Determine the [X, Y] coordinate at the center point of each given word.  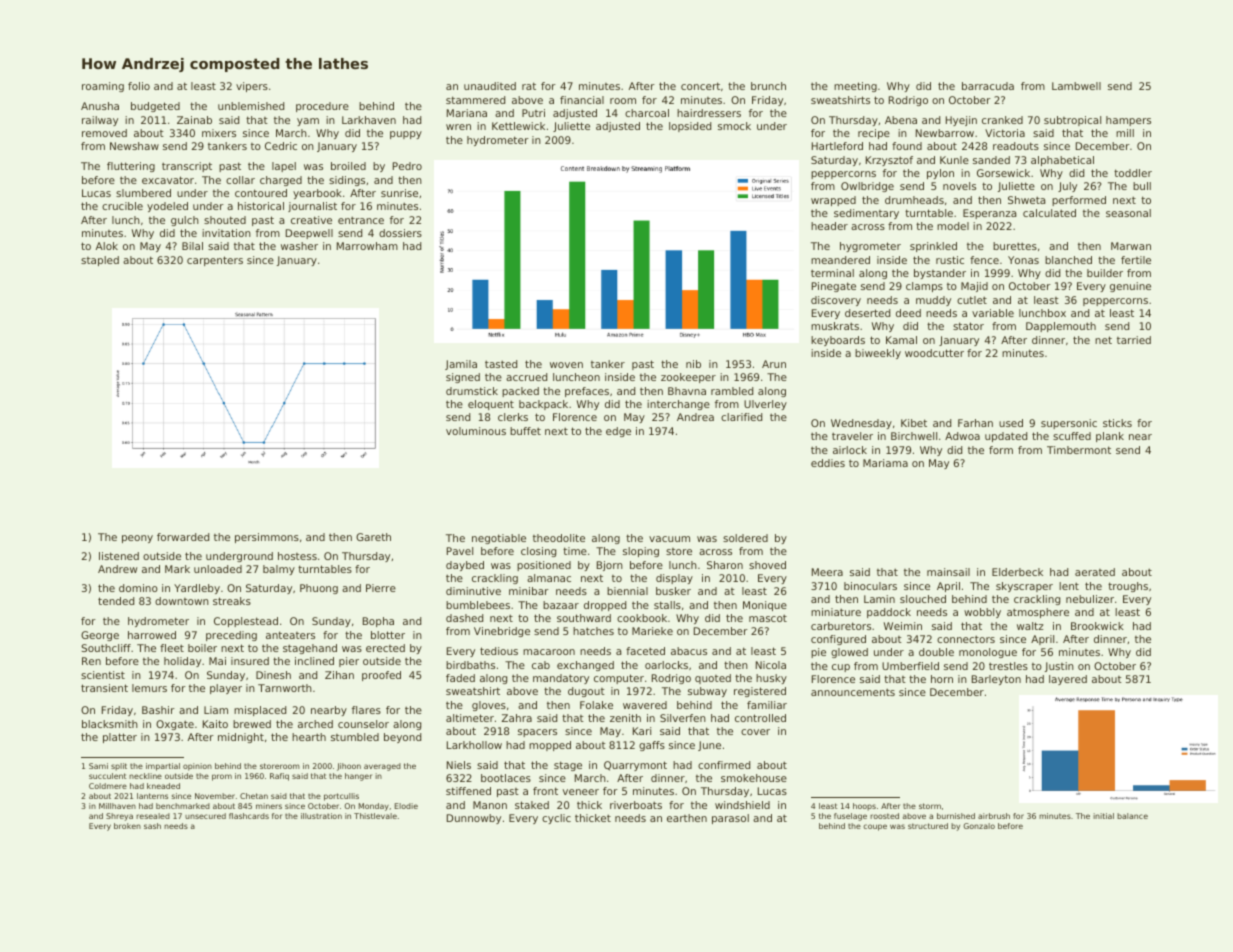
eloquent [491, 405]
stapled [100, 261]
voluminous [476, 431]
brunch [768, 86]
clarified [741, 417]
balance [1132, 816]
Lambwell [1076, 86]
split [119, 767]
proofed [381, 676]
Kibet [914, 423]
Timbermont [1079, 450]
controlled [760, 718]
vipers [252, 87]
